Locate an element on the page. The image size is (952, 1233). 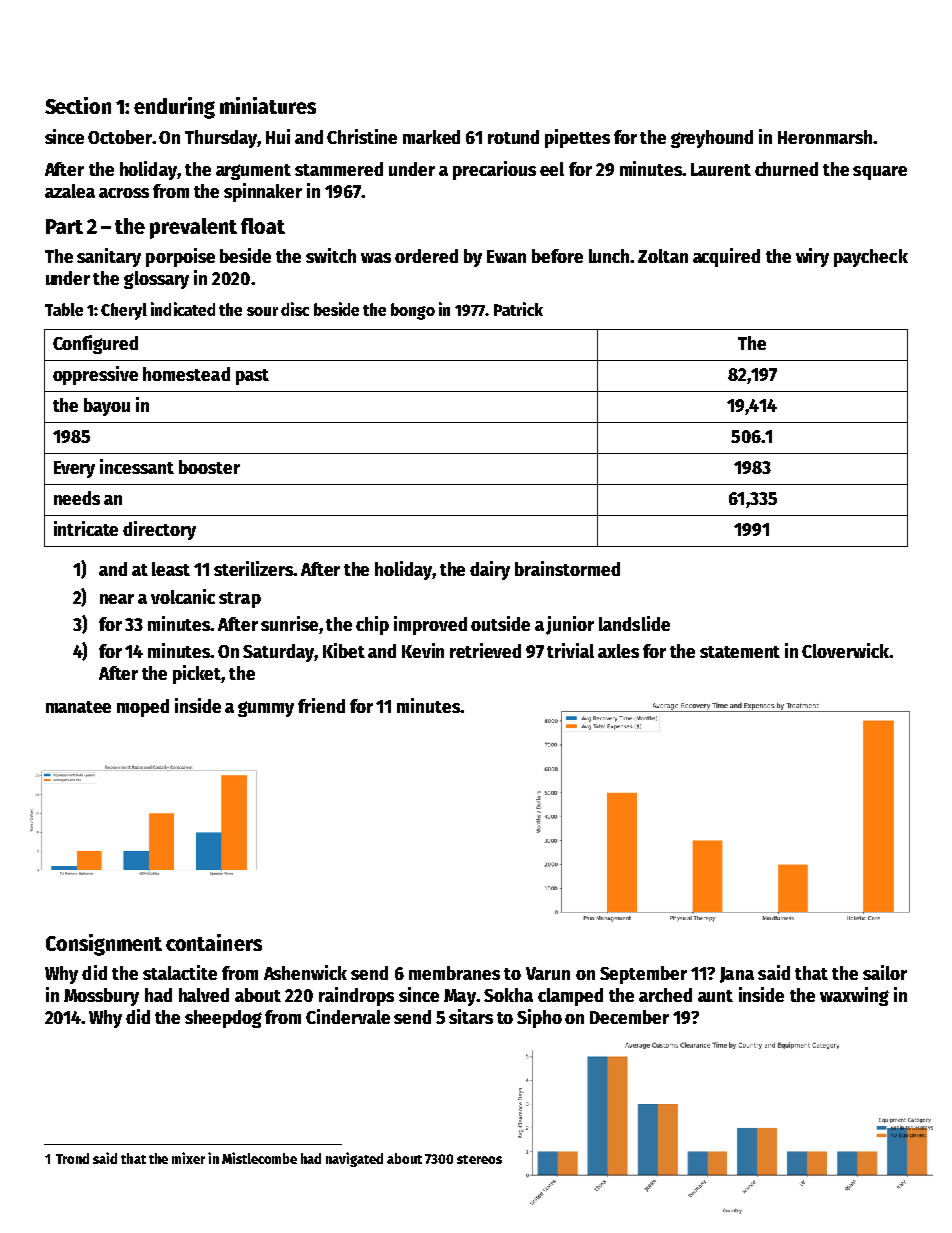
homestead is located at coordinates (186, 374).
